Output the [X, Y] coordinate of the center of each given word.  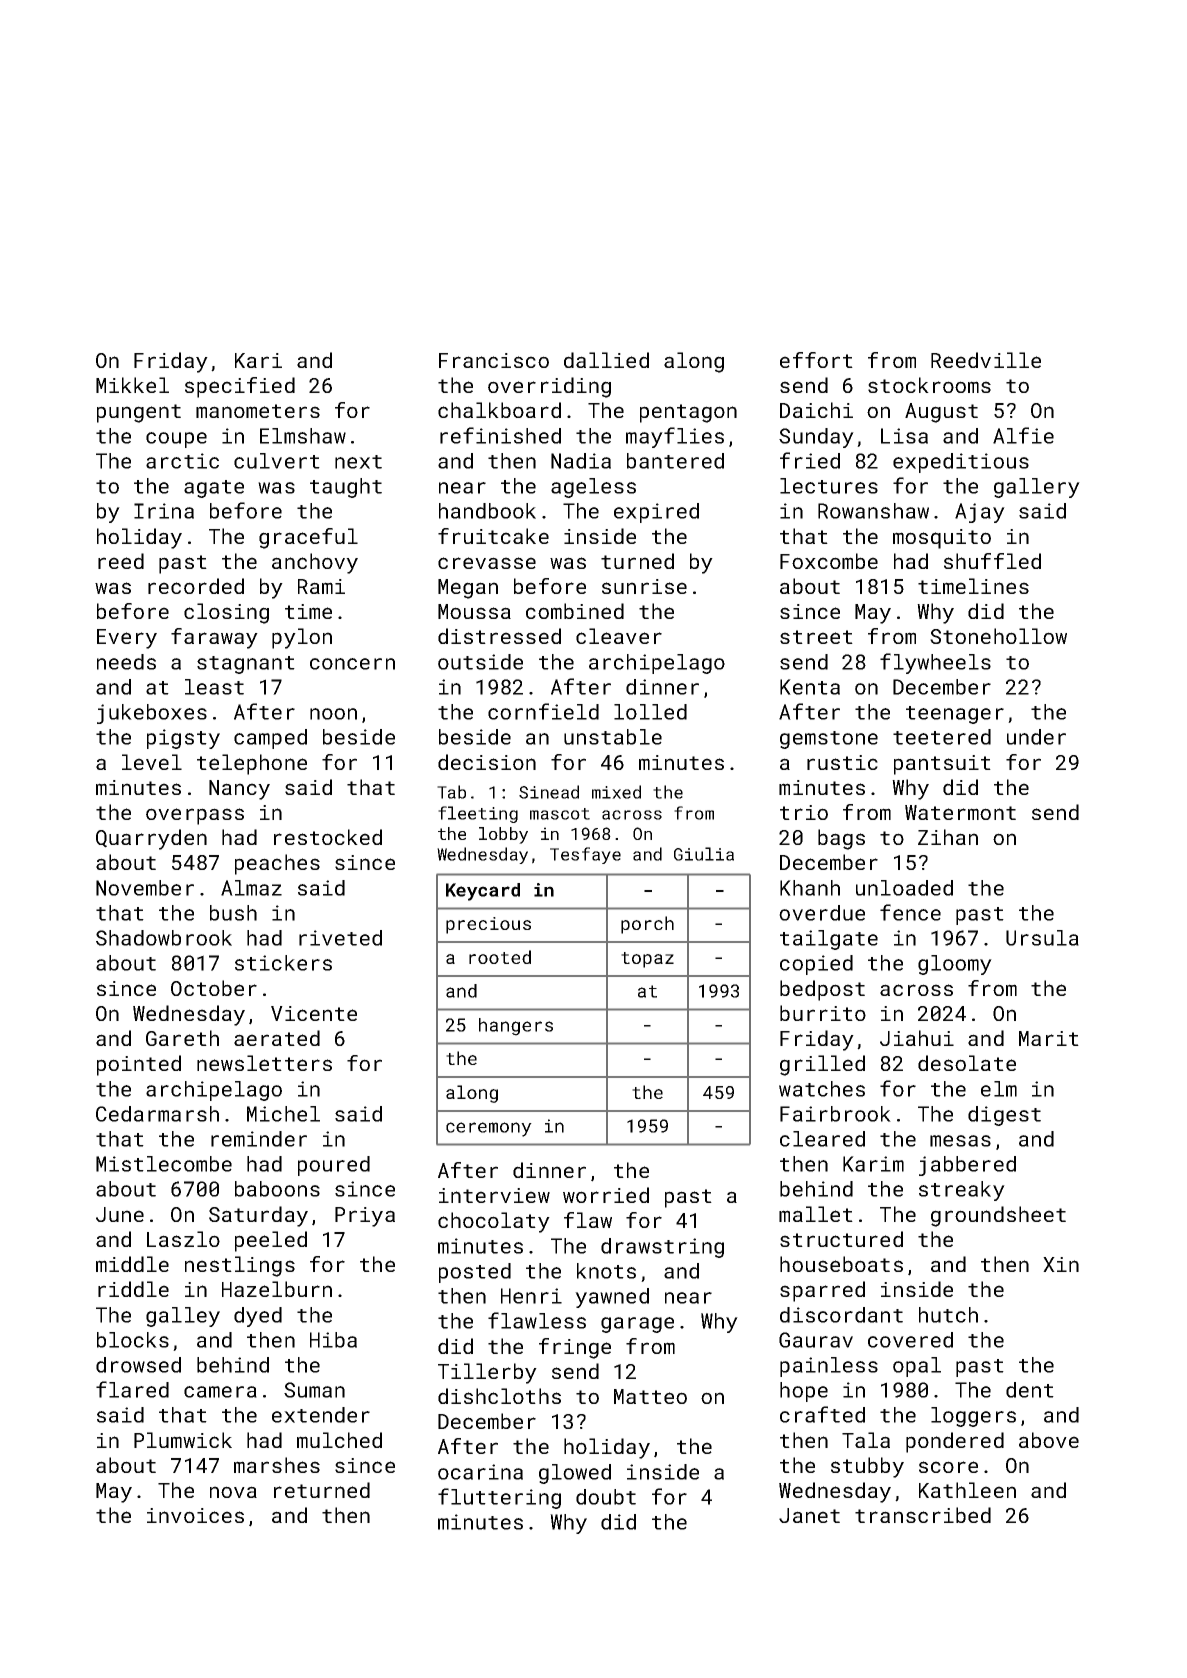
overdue [822, 913]
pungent [139, 413]
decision [487, 762]
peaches [277, 864]
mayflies [675, 437]
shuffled [992, 561]
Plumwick [183, 1440]
